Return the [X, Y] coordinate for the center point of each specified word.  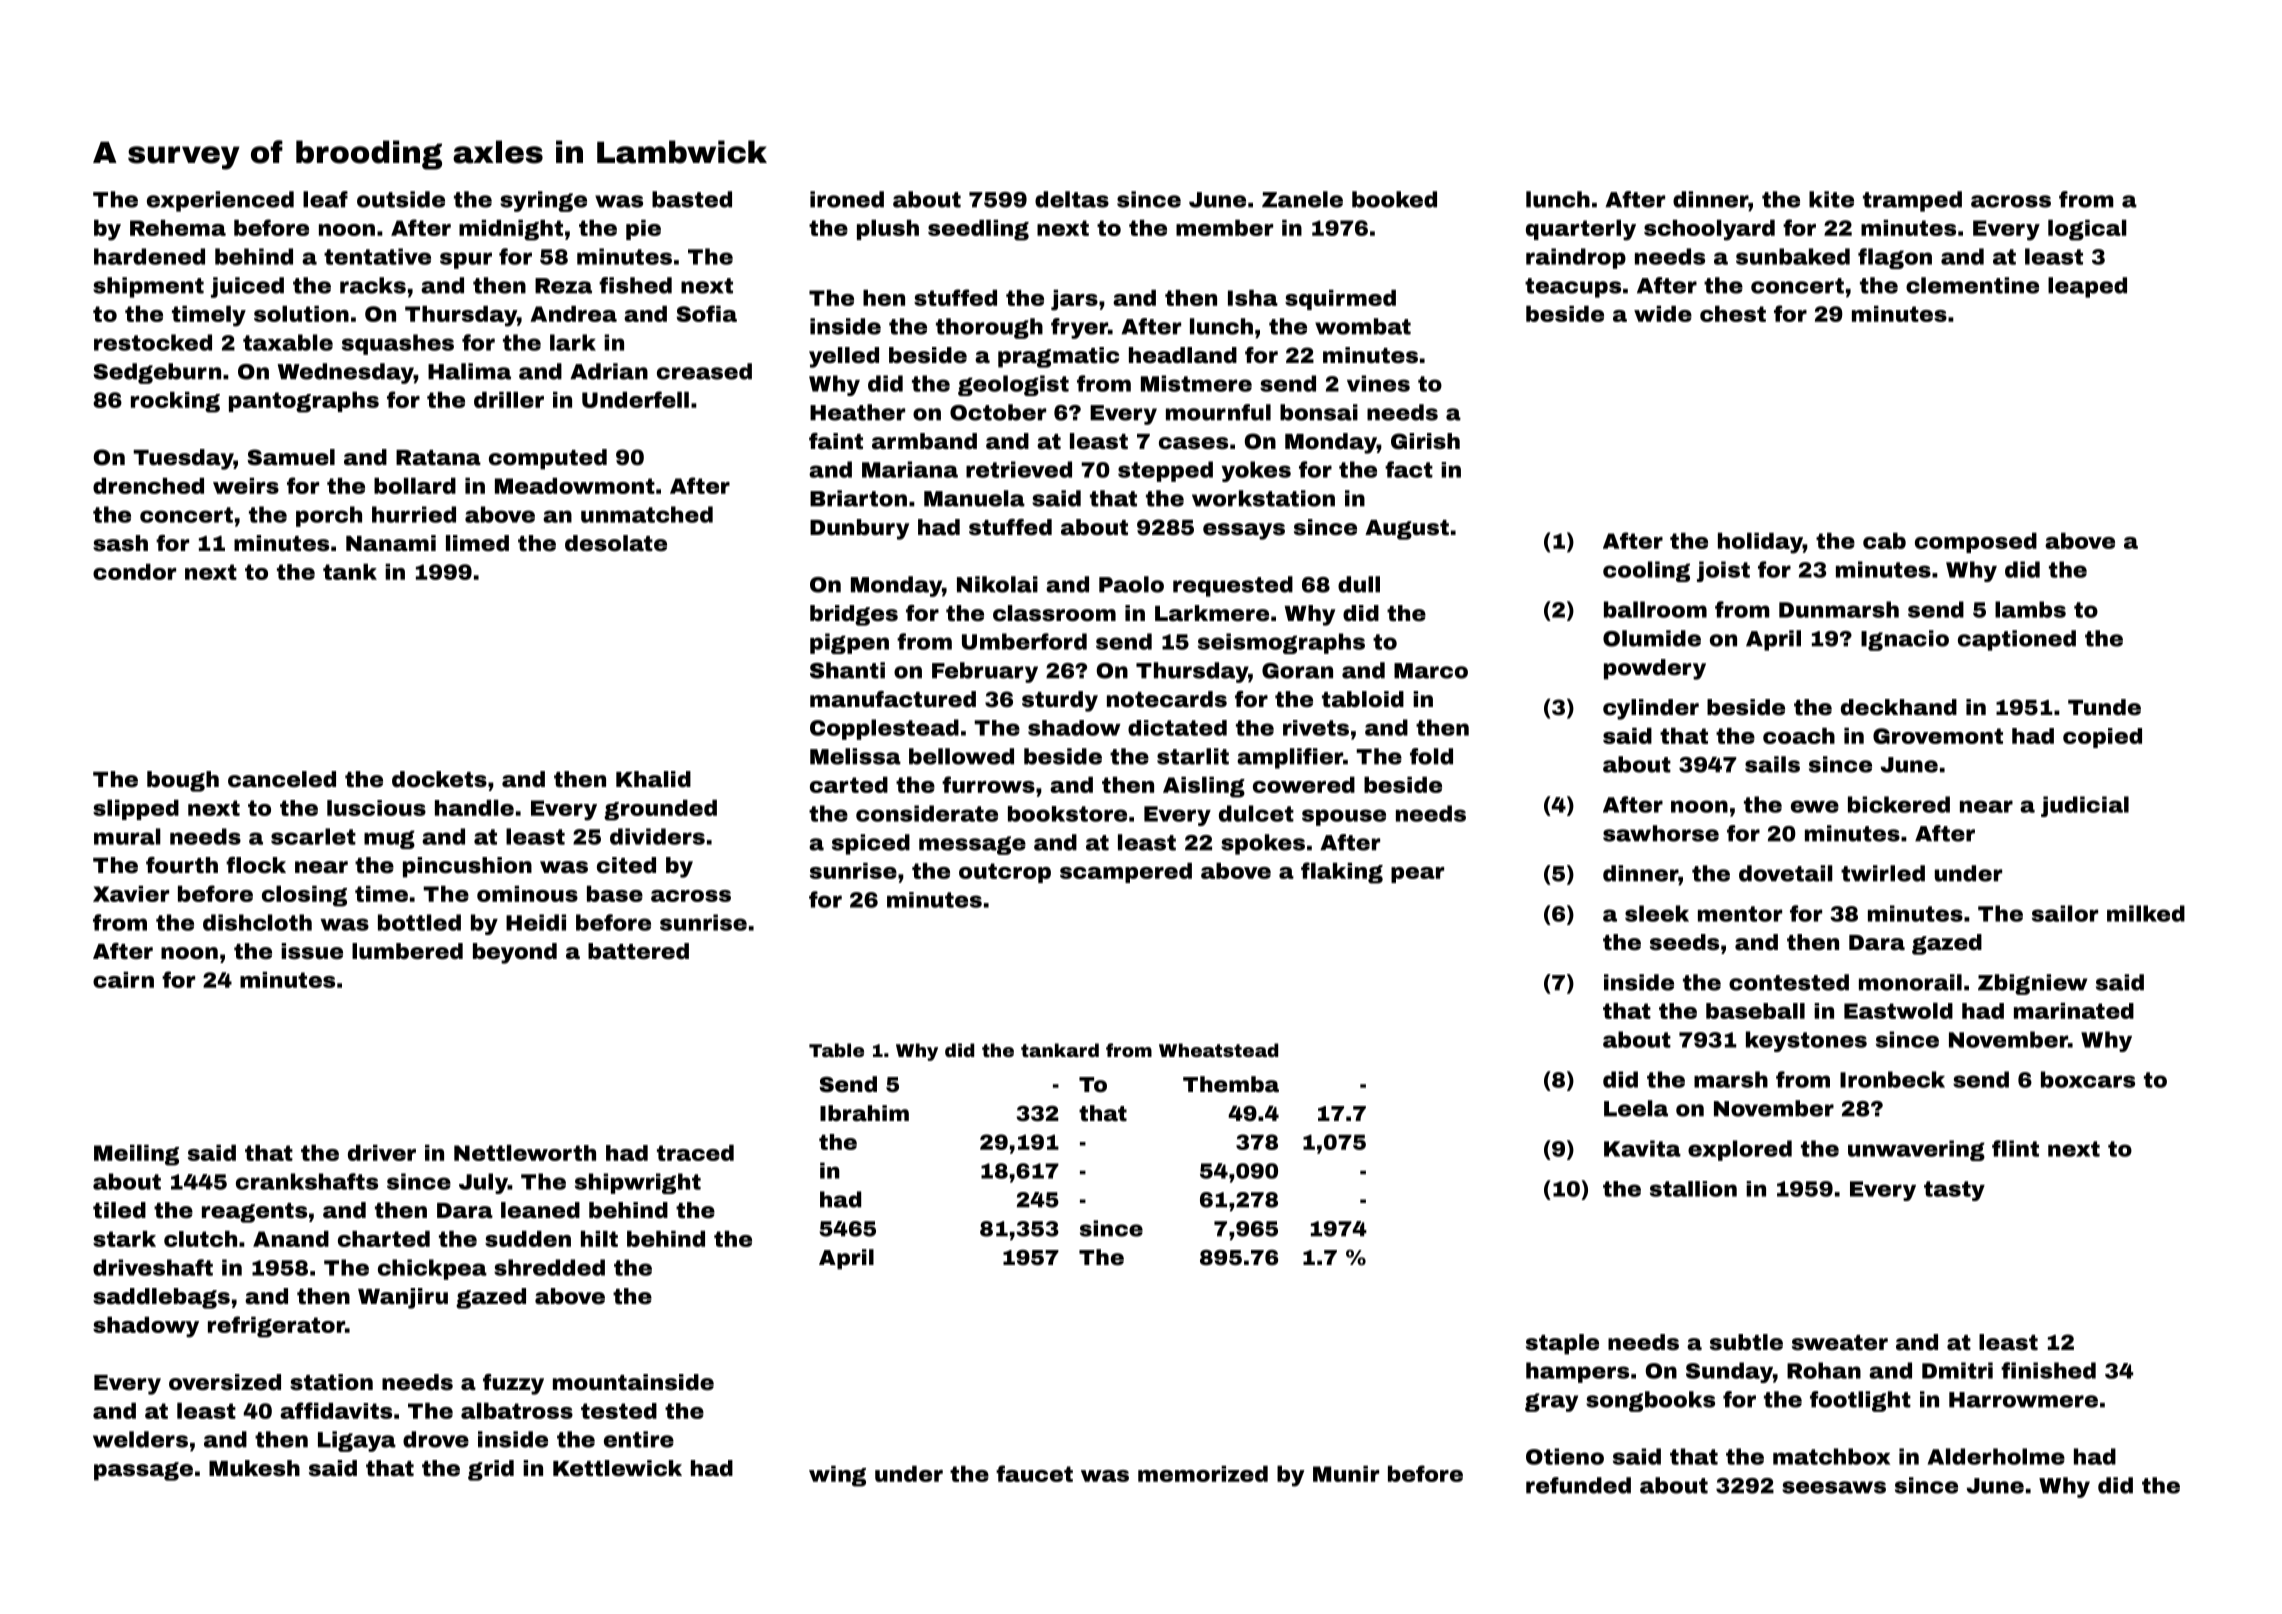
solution [301, 314]
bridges [854, 615]
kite [1831, 199]
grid [491, 1470]
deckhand [1899, 707]
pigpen [849, 643]
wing [837, 1476]
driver [382, 1153]
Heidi [536, 922]
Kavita [1642, 1148]
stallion [1693, 1189]
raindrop [1576, 258]
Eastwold [1898, 1011]
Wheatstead [1218, 1050]
